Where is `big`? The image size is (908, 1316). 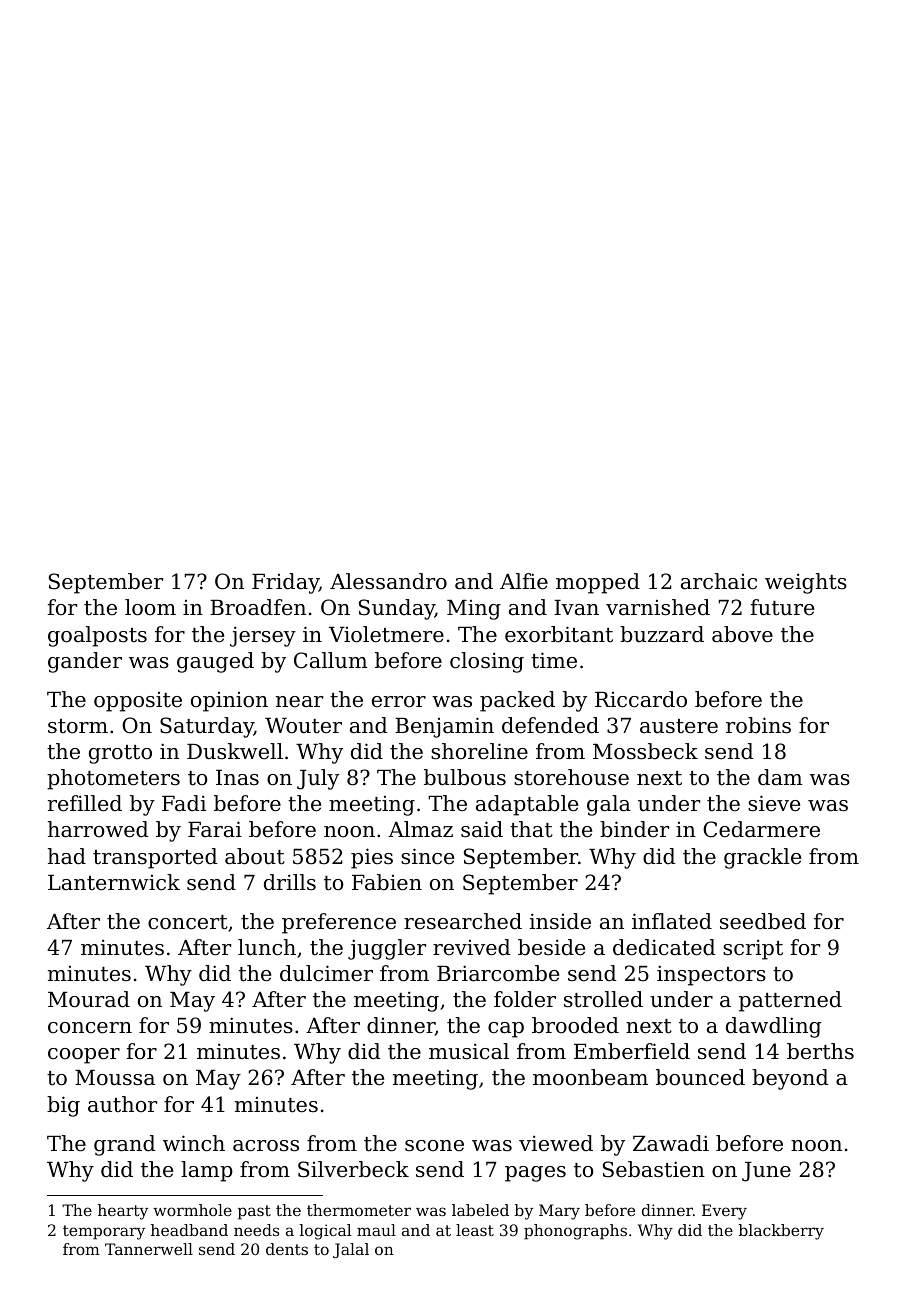 big is located at coordinates (63, 1106).
